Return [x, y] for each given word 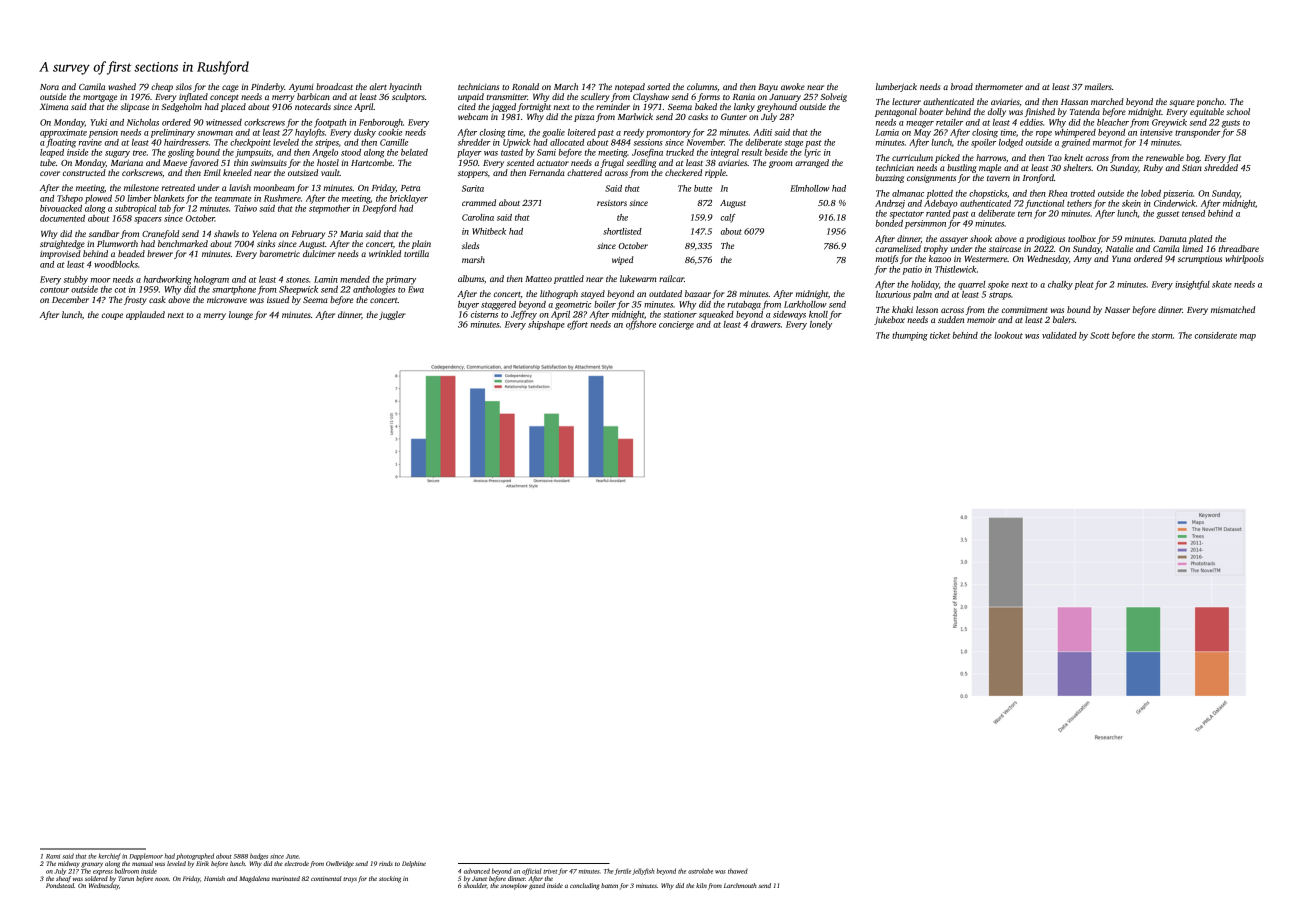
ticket [940, 335]
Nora [49, 87]
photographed [195, 856]
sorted [658, 86]
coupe [112, 316]
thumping [909, 336]
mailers [1098, 86]
